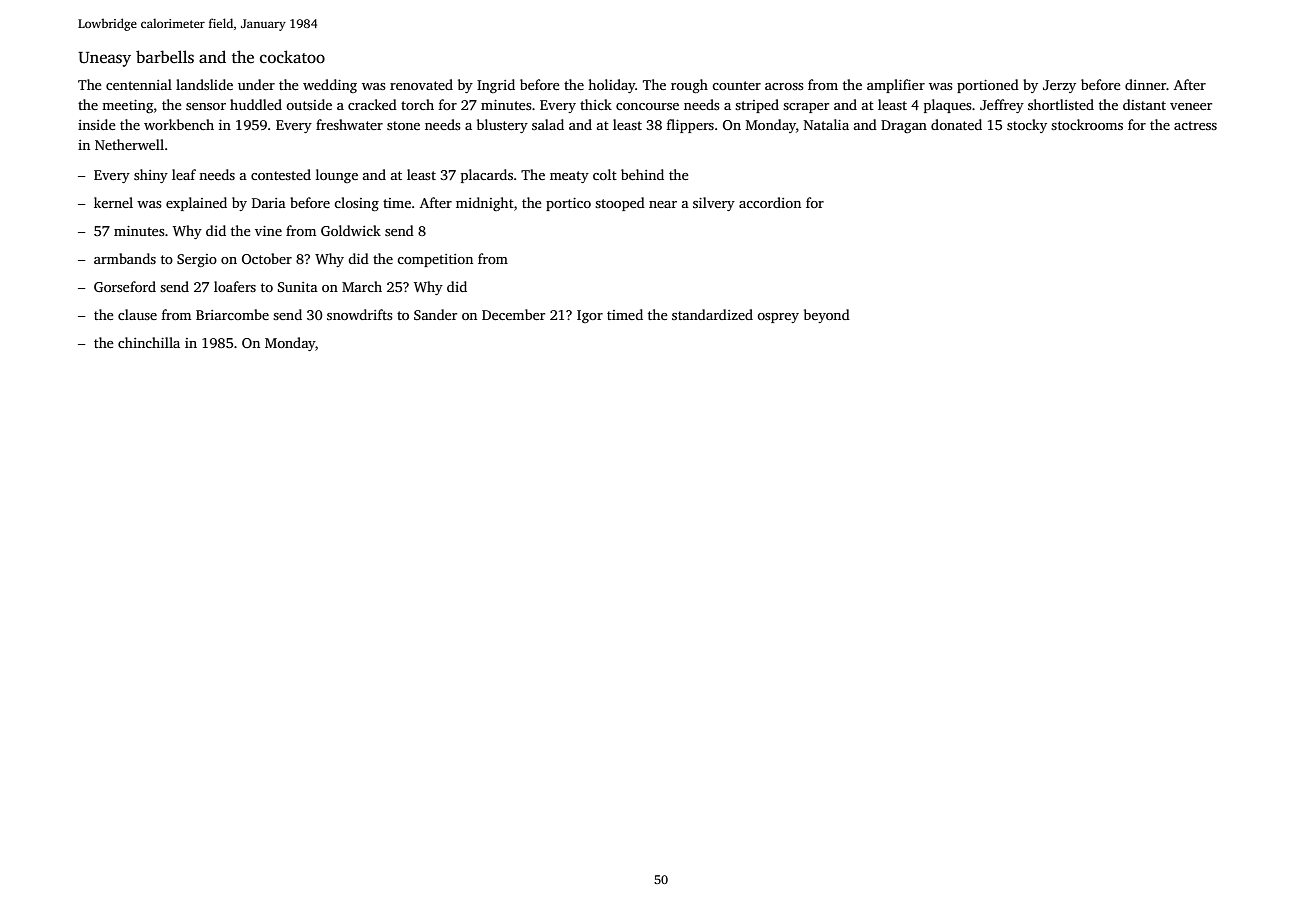  I want to click on October, so click(267, 258).
